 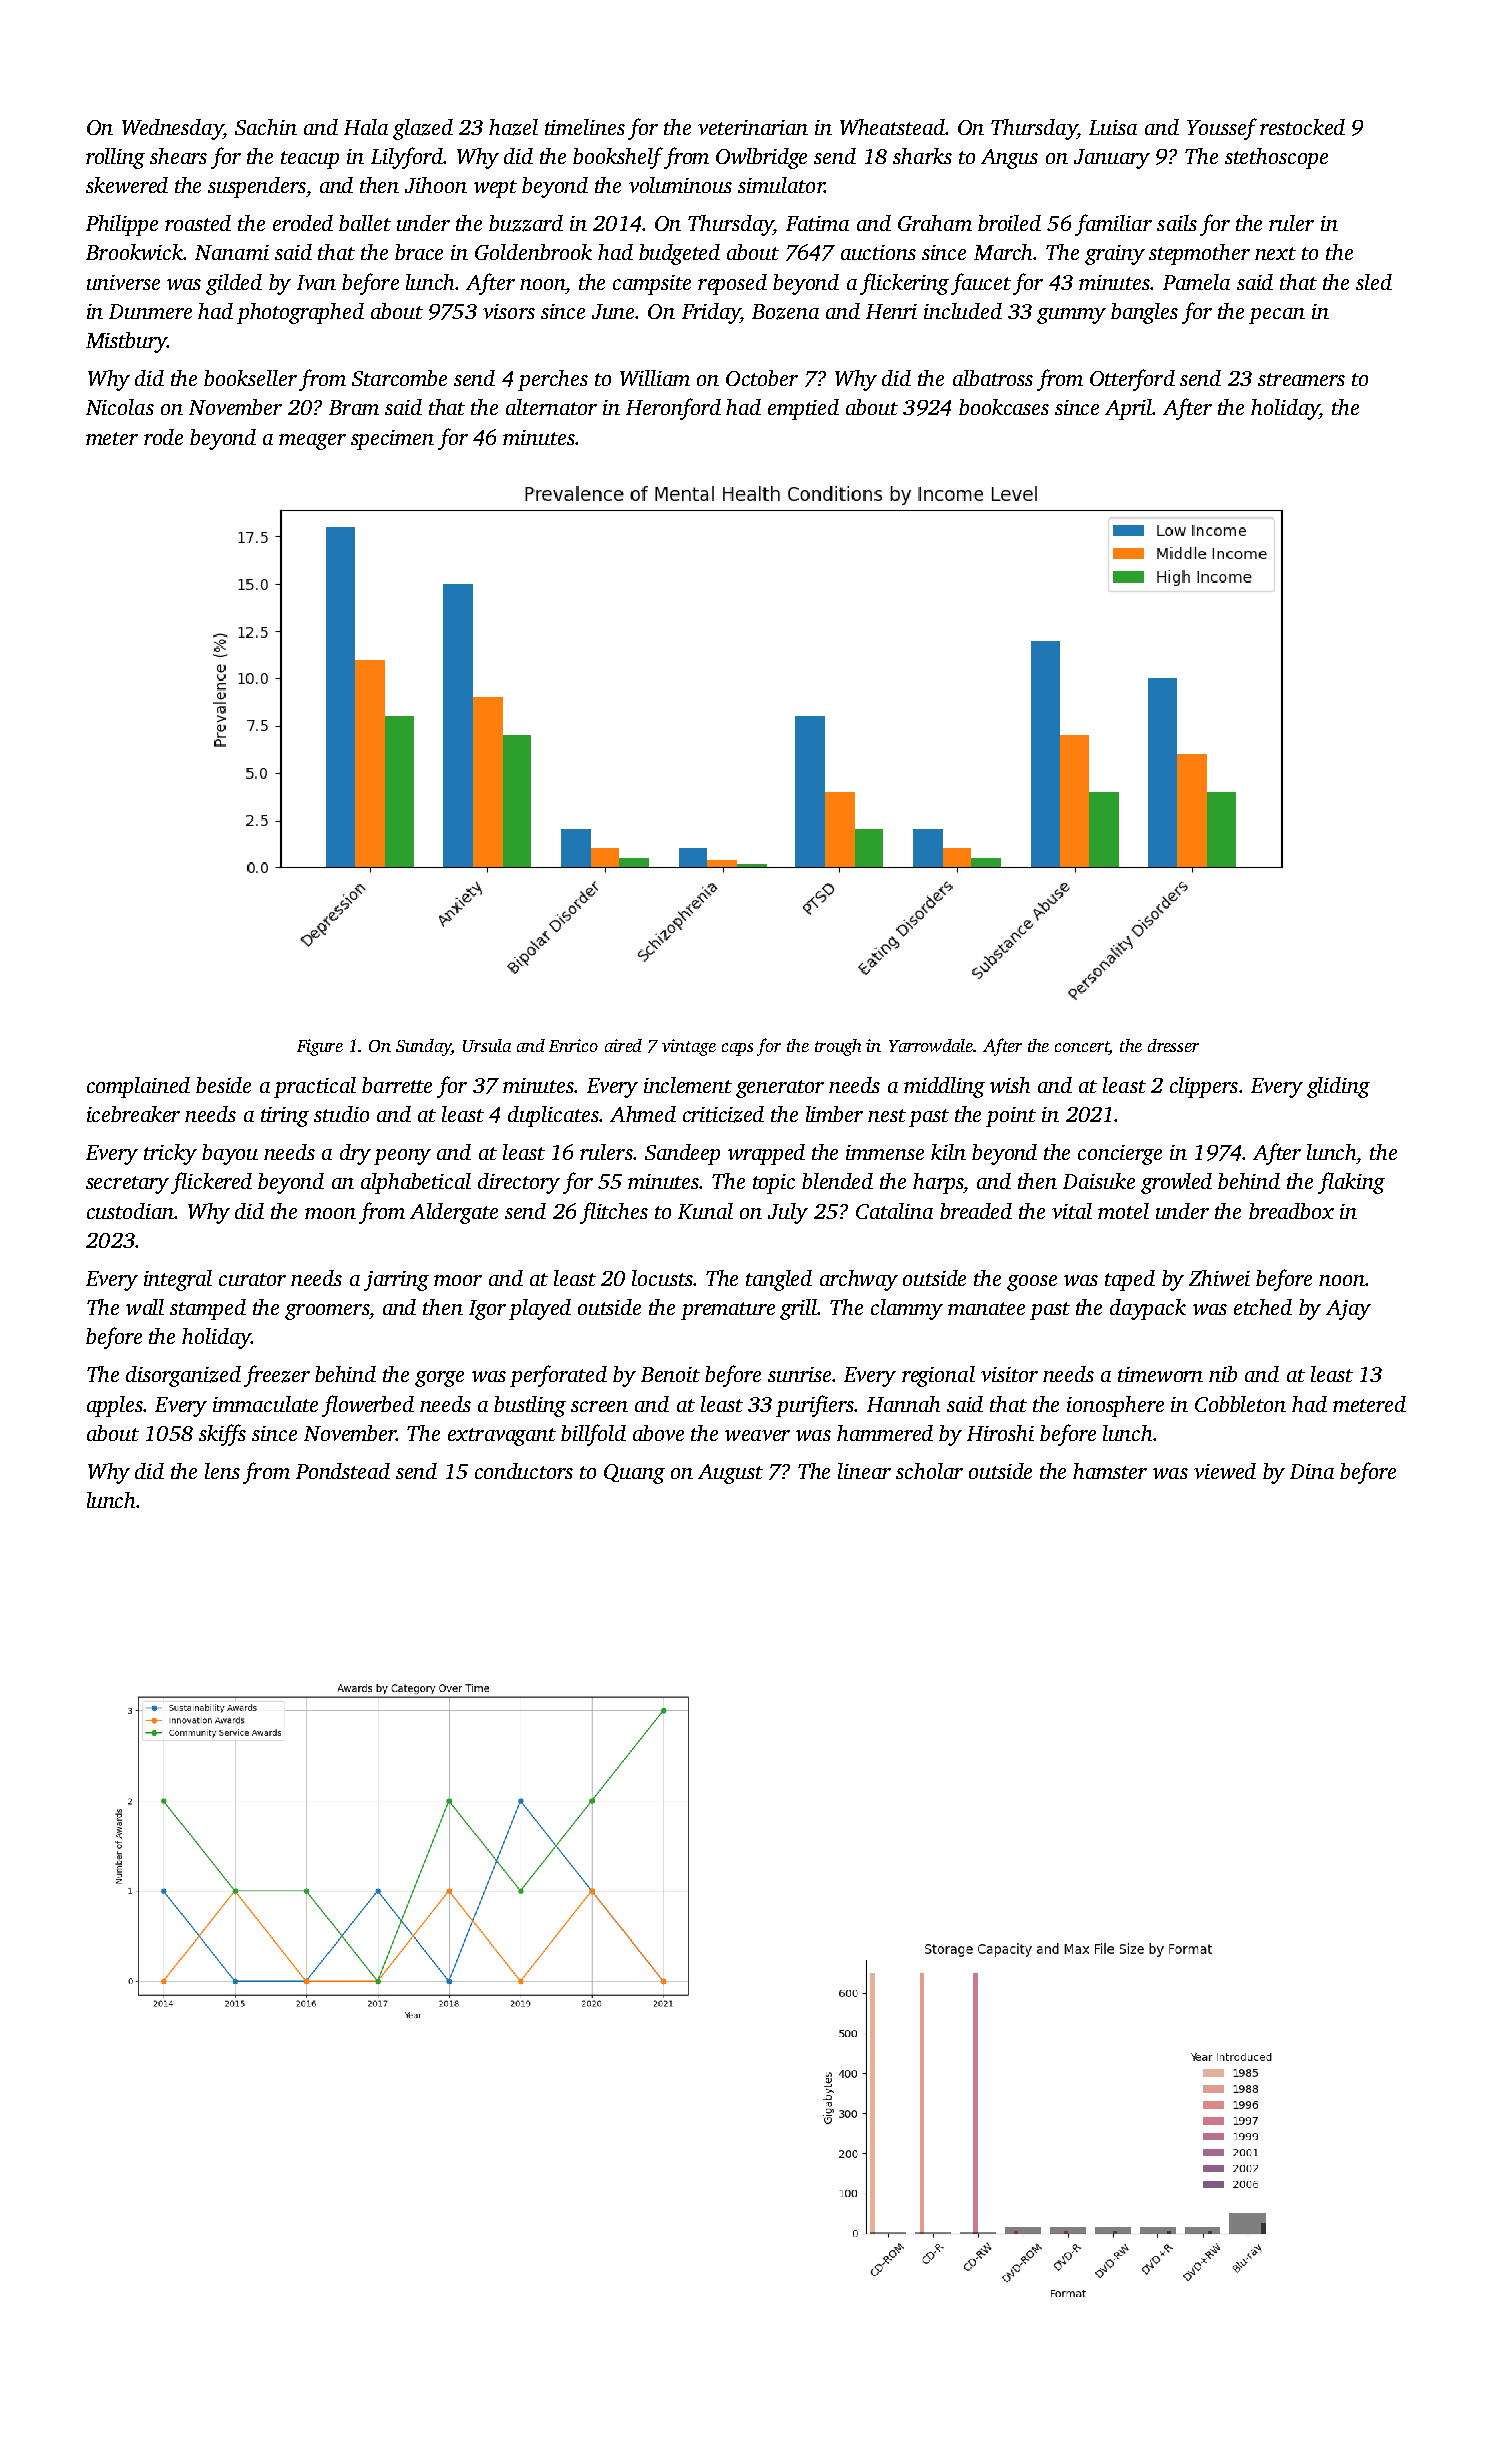 What do you see at coordinates (634, 1474) in the document?
I see `Quang` at bounding box center [634, 1474].
